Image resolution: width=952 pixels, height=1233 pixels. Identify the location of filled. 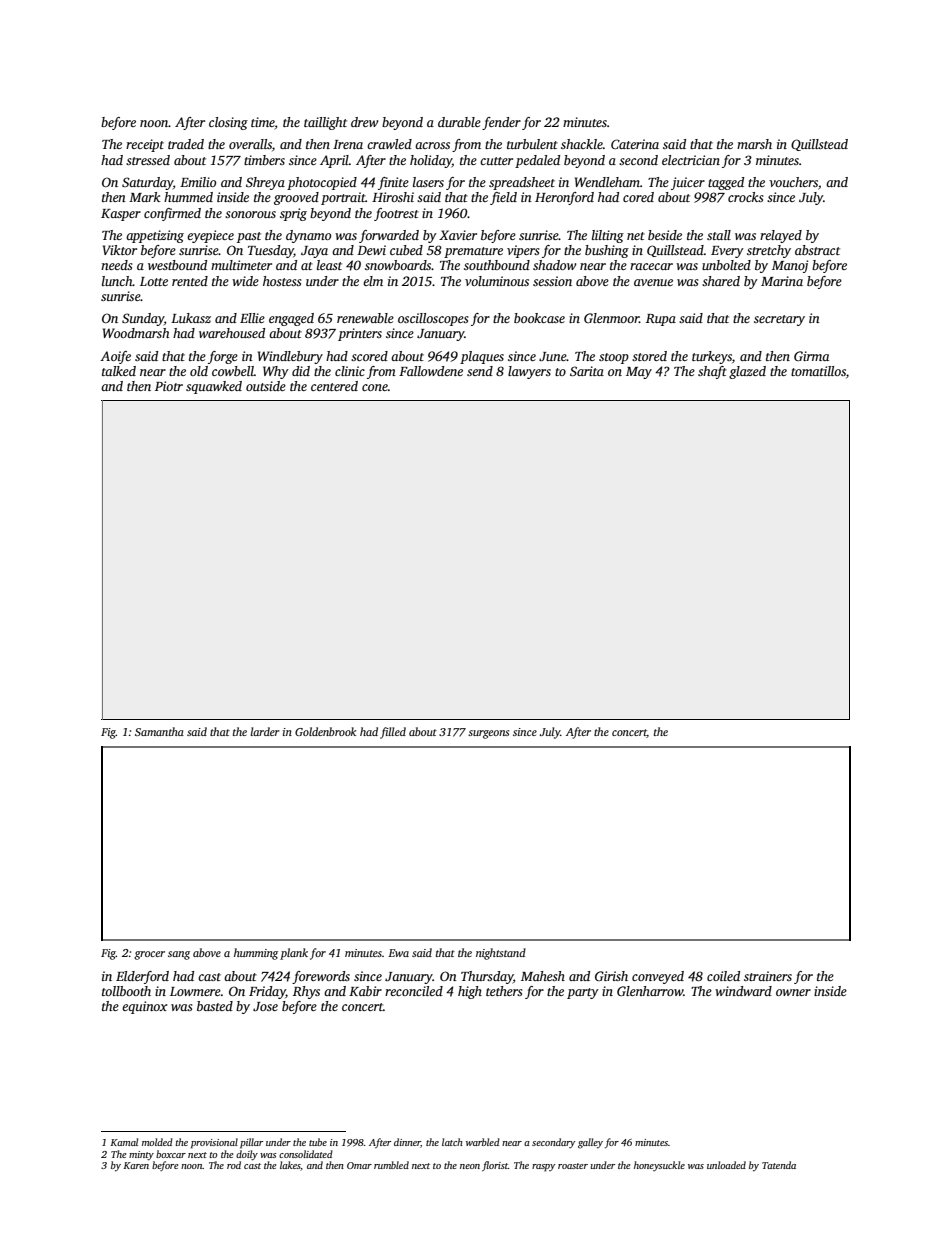
(393, 733).
